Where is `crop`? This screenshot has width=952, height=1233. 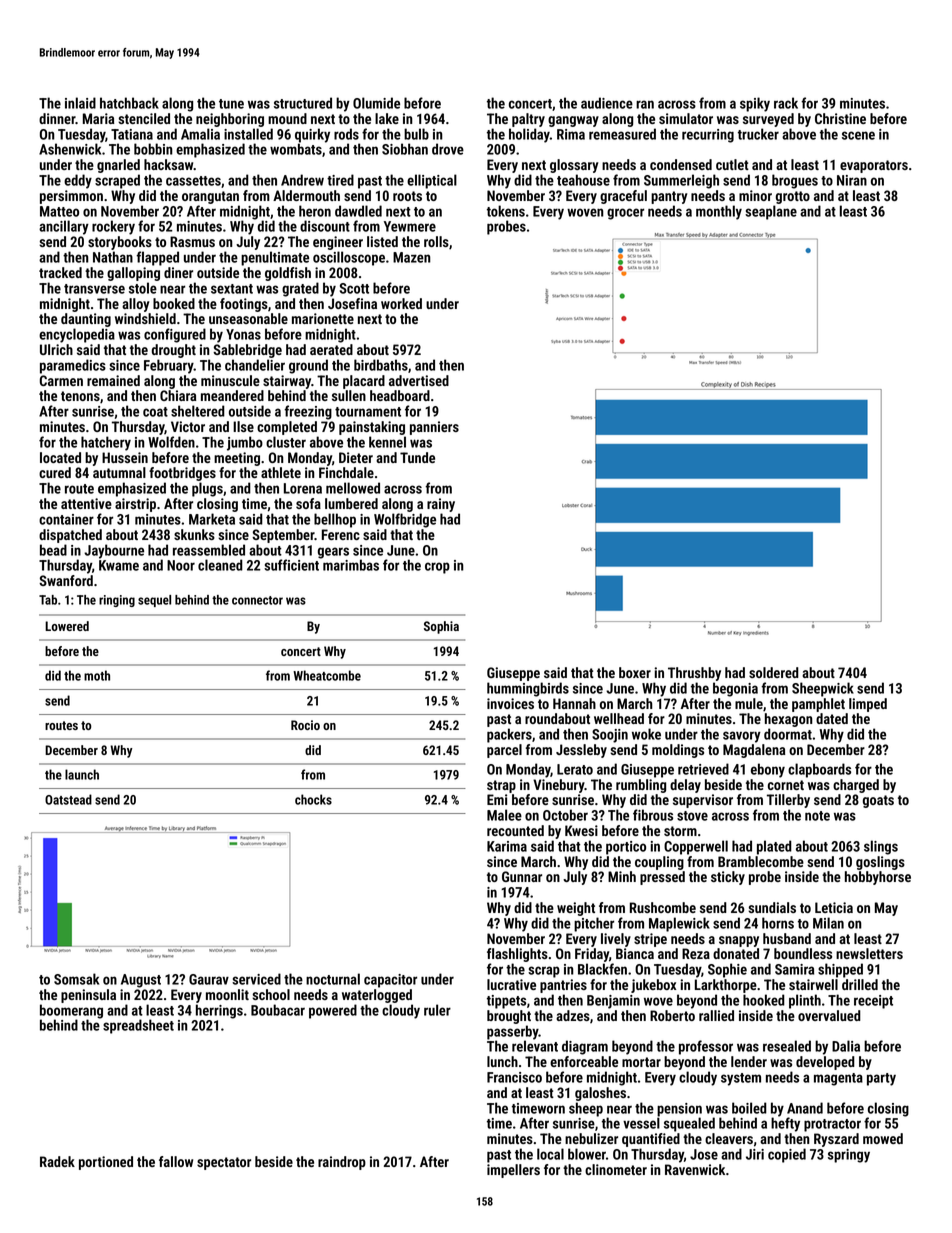
crop is located at coordinates (437, 568).
